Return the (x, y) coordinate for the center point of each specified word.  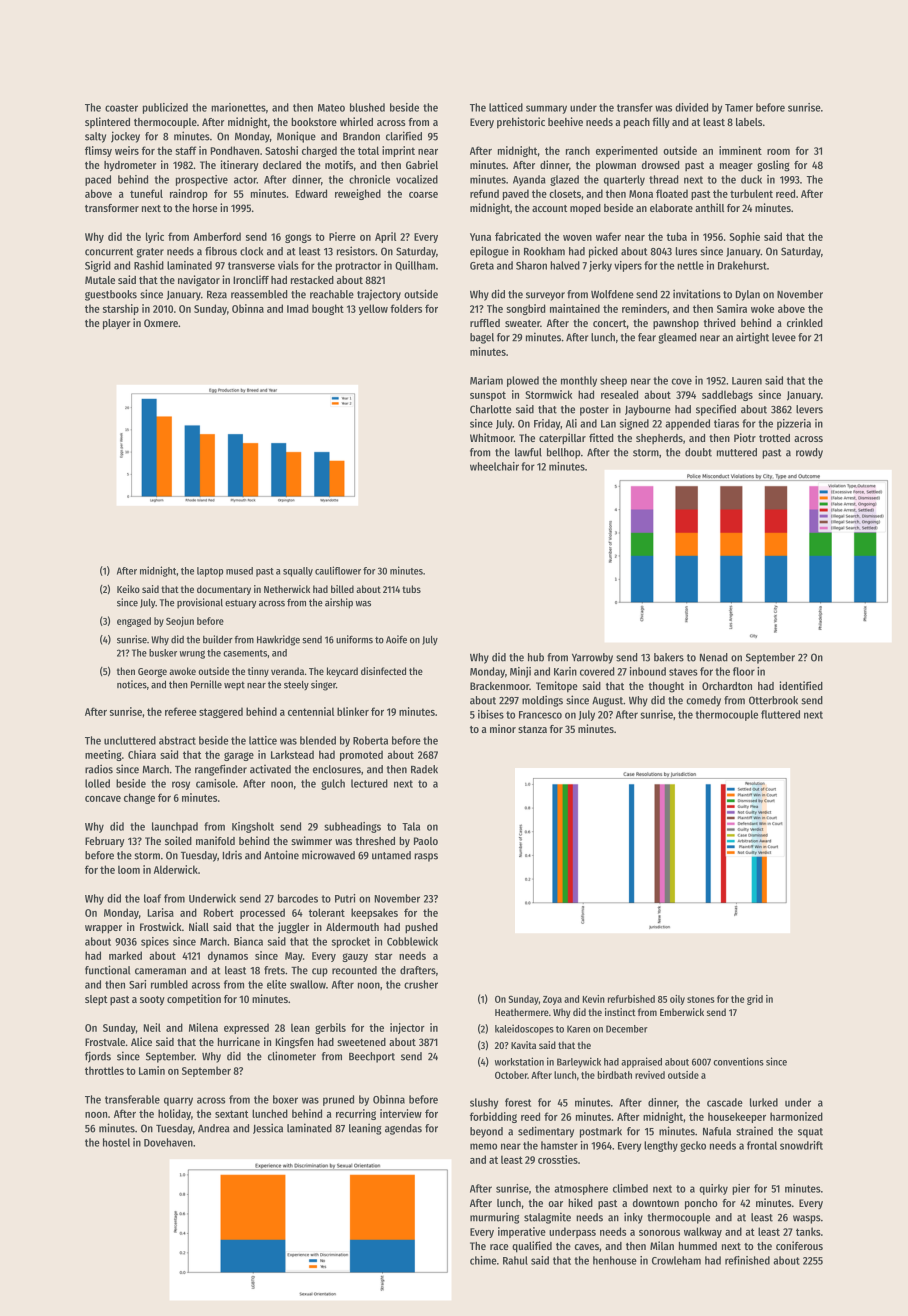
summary (546, 109)
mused (239, 571)
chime (483, 1260)
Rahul (515, 1260)
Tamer (739, 108)
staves (683, 672)
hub (536, 657)
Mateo (331, 108)
